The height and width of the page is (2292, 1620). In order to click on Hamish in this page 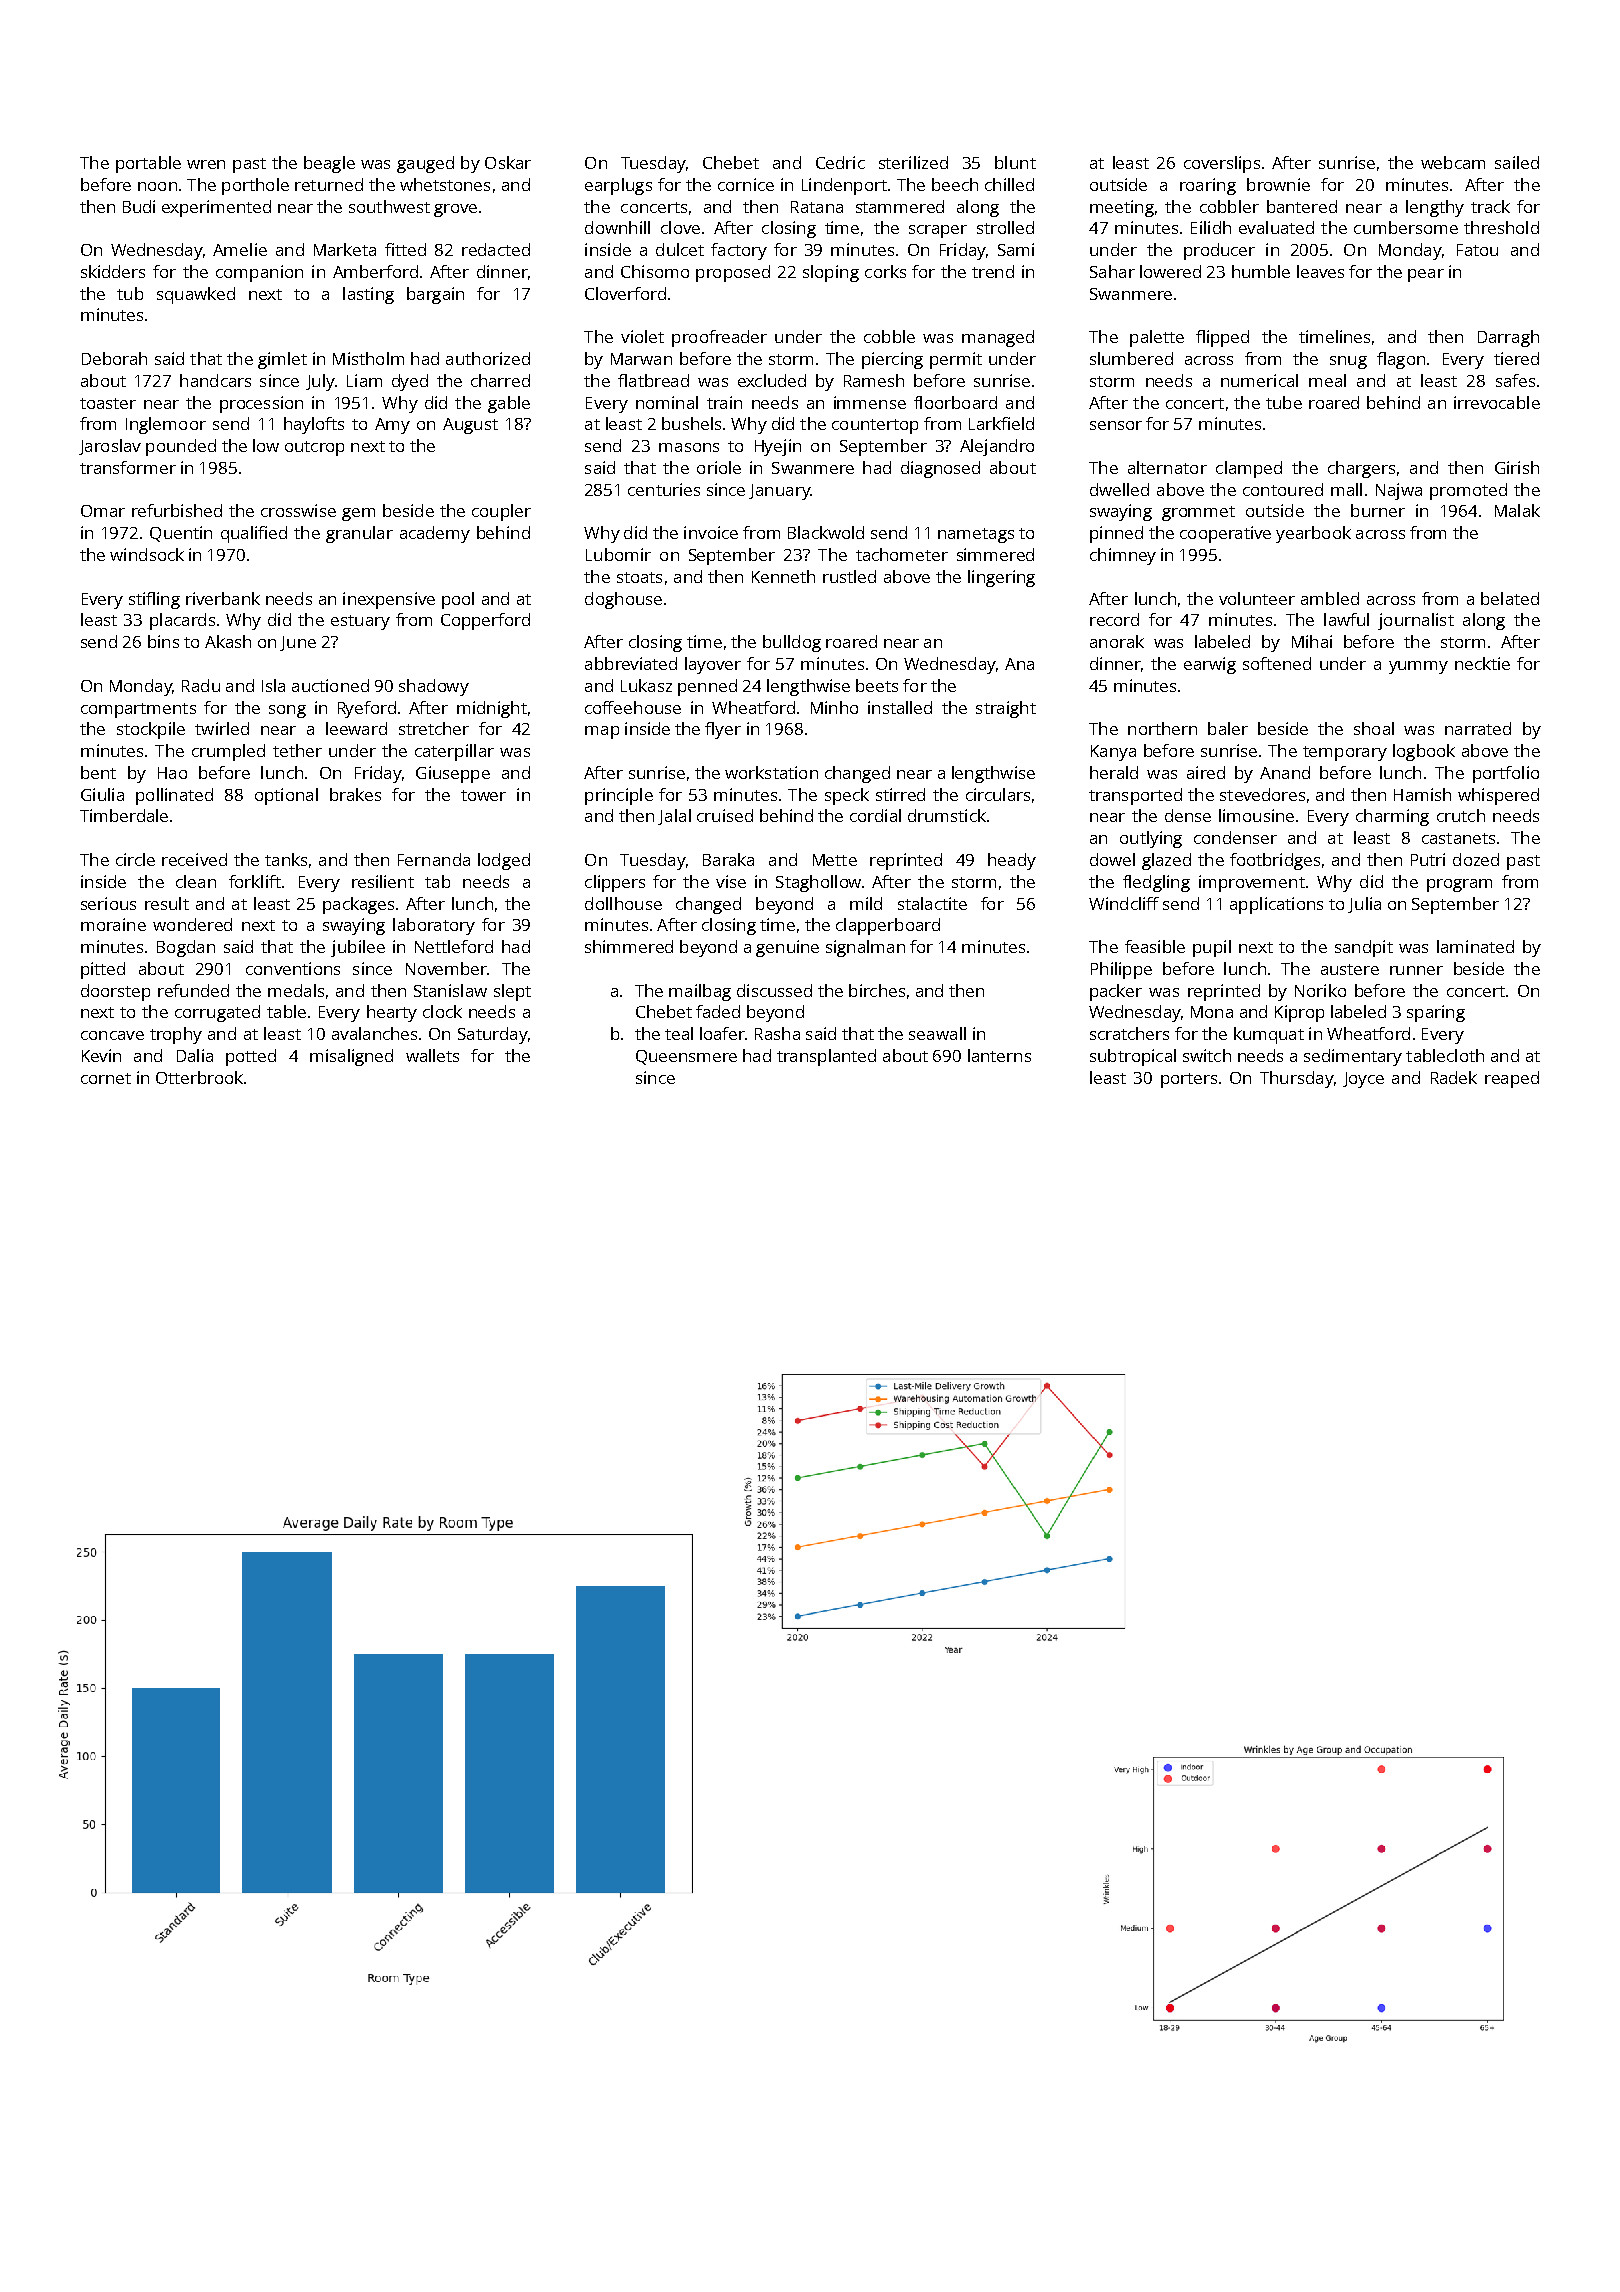, I will do `click(1422, 794)`.
